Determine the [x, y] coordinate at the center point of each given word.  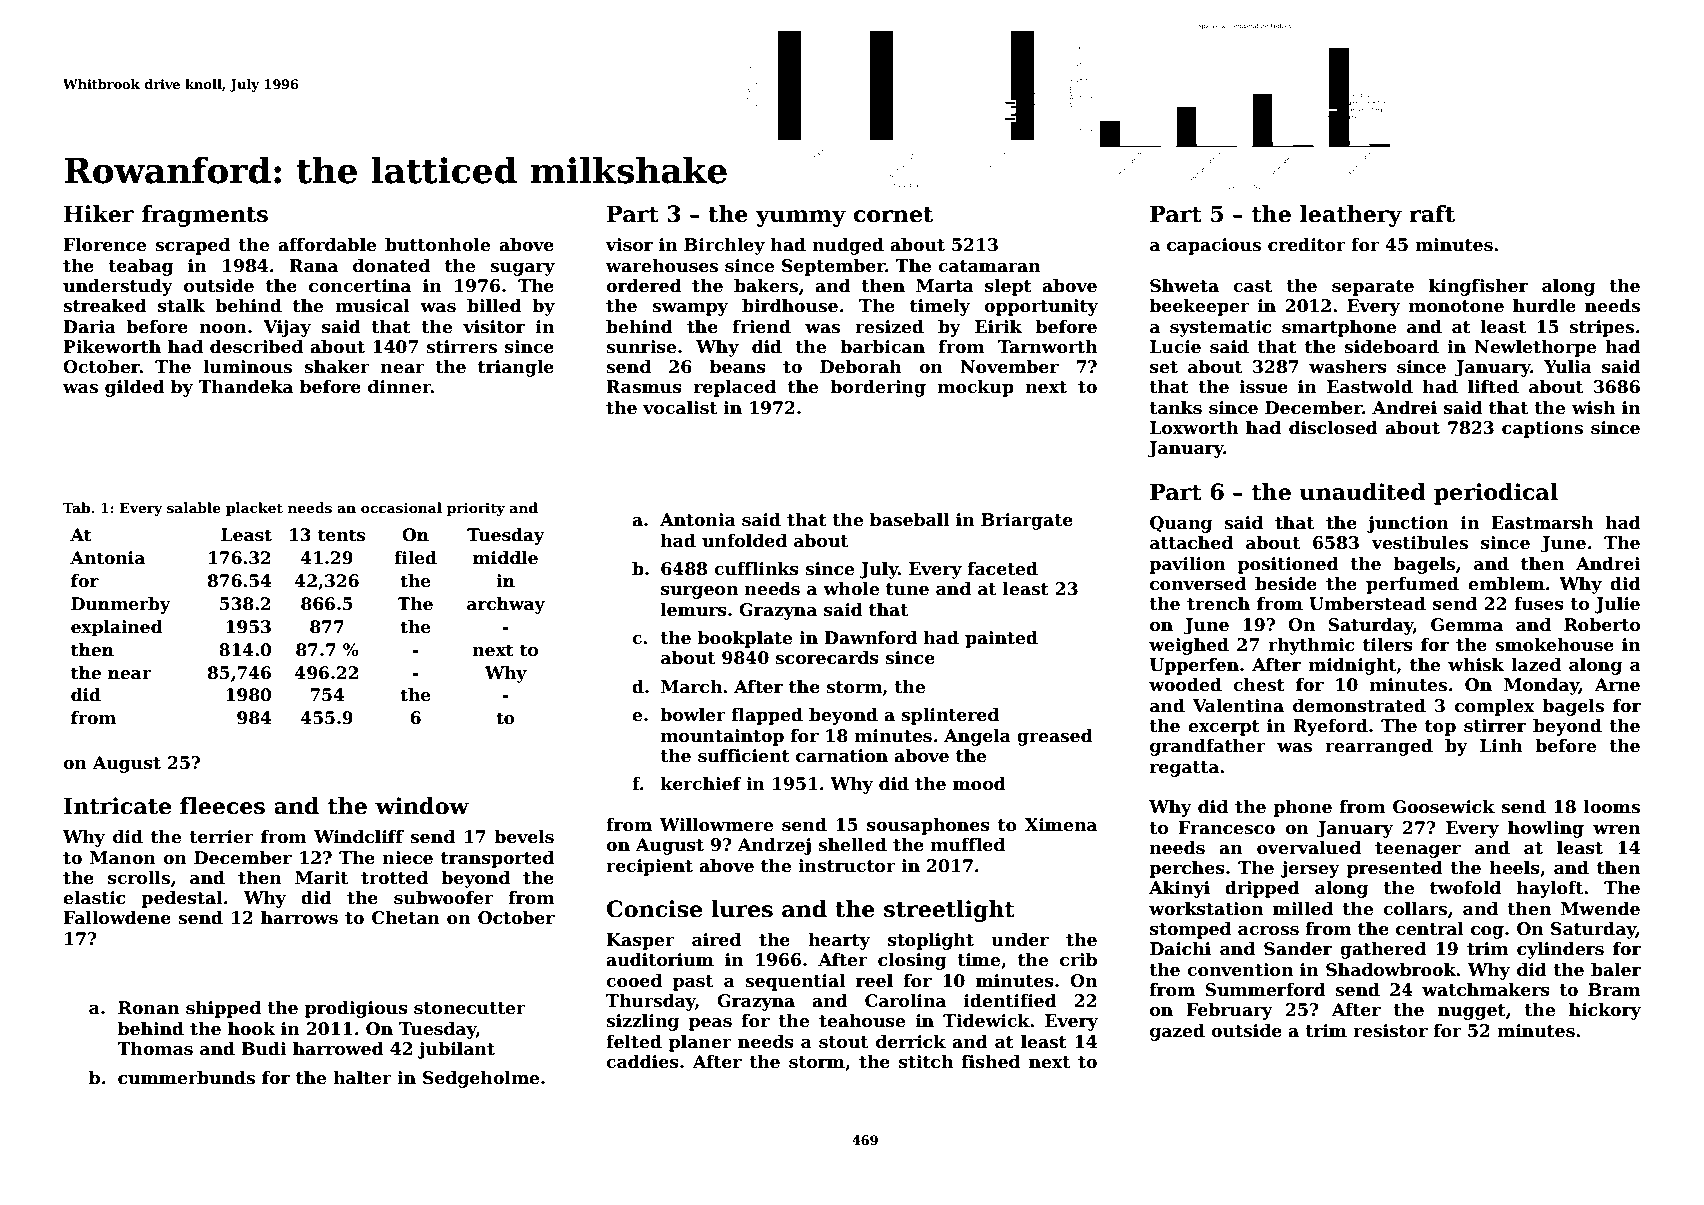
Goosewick [1444, 807]
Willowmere [716, 825]
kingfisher [1478, 287]
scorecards [827, 658]
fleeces [222, 806]
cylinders [1560, 950]
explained [117, 628]
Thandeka [246, 387]
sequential [795, 982]
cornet [893, 215]
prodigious [356, 1009]
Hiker [99, 214]
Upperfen [1194, 666]
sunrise [641, 347]
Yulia [1568, 367]
